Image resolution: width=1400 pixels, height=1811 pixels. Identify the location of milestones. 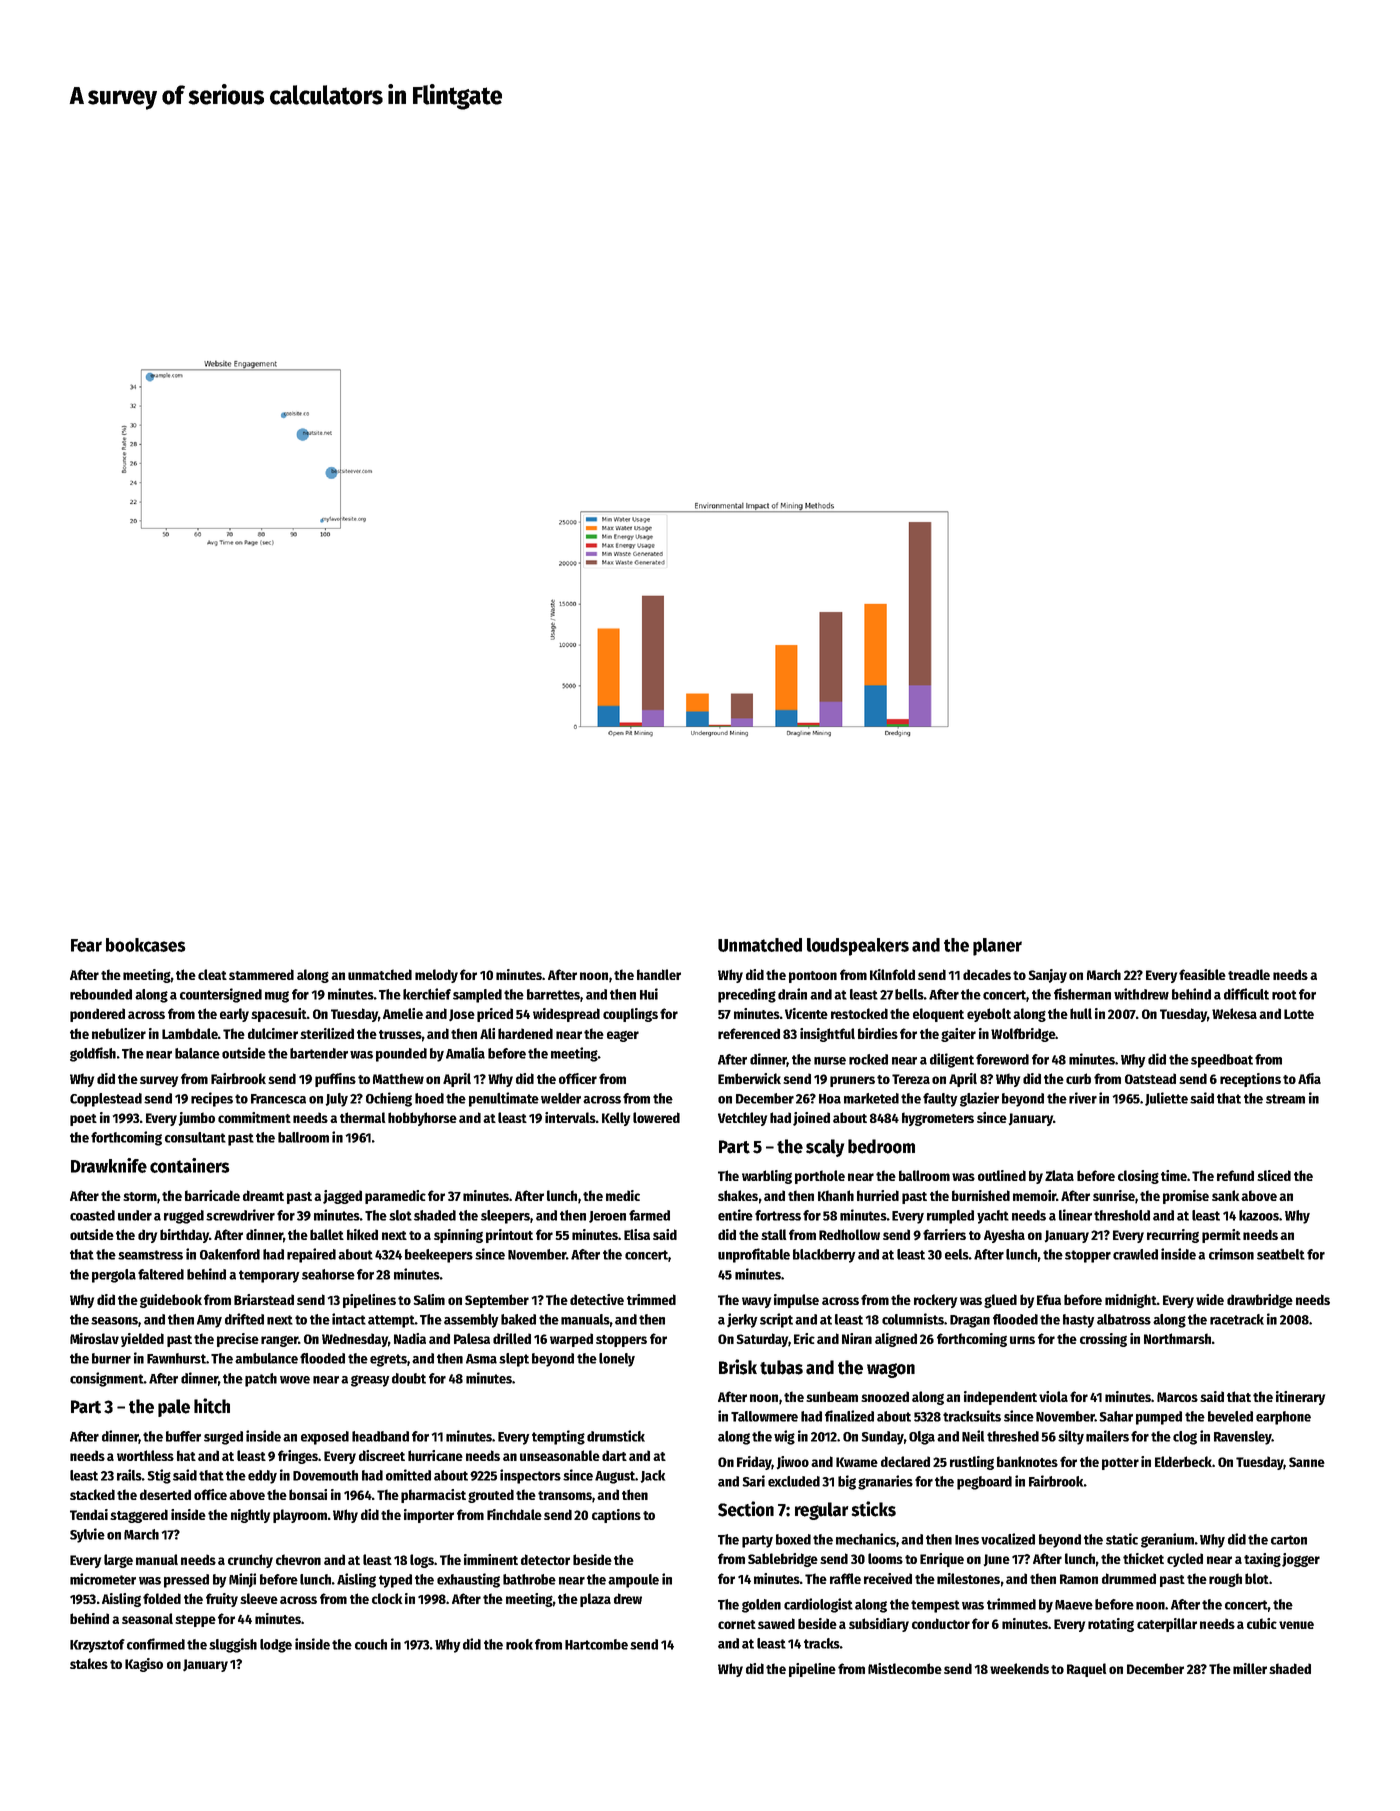
(968, 1578).
